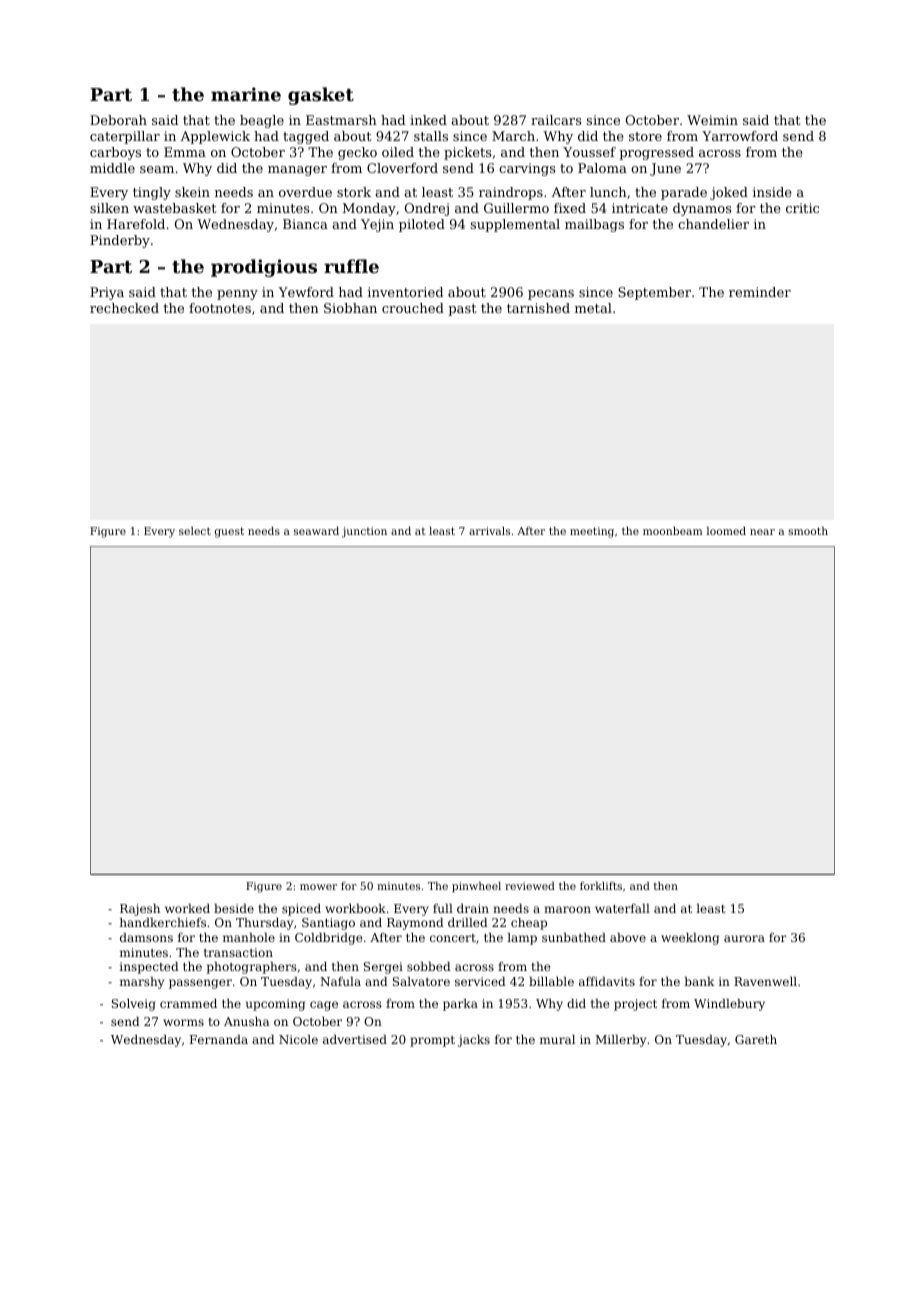  Describe the element at coordinates (489, 531) in the screenshot. I see `arrivals` at that location.
